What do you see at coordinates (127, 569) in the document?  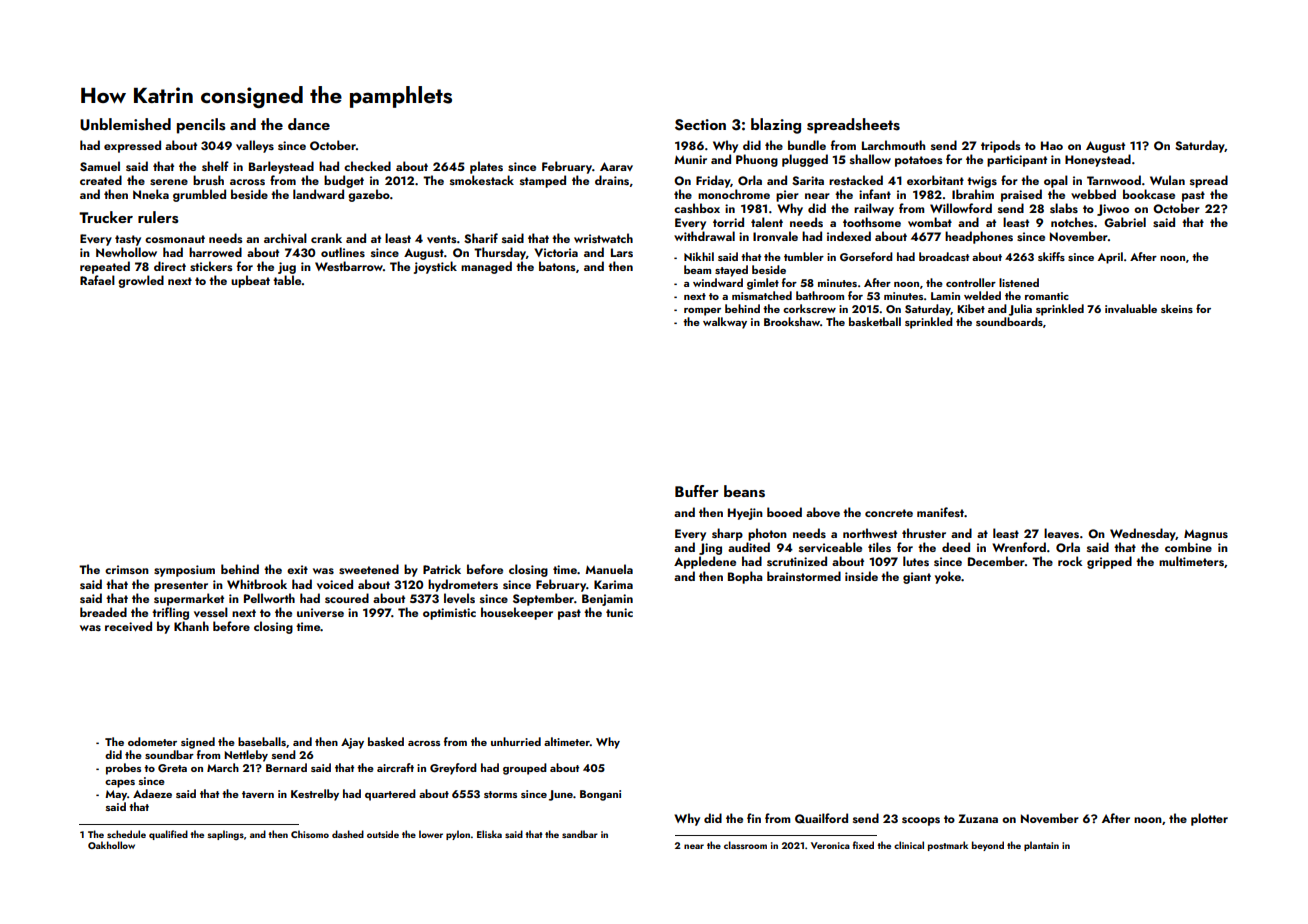 I see `crimson` at bounding box center [127, 569].
